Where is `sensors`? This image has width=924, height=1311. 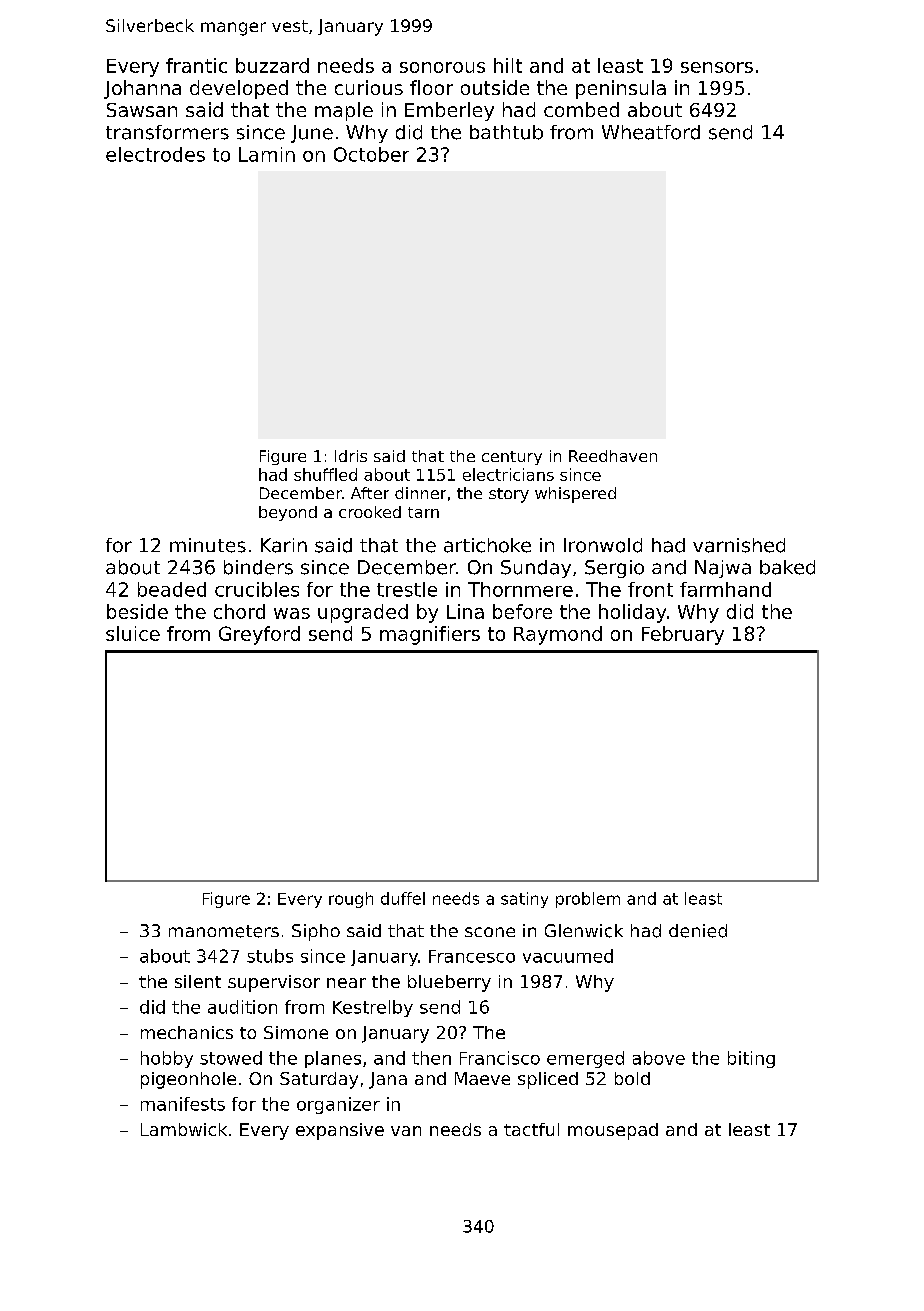
sensors is located at coordinates (717, 67).
